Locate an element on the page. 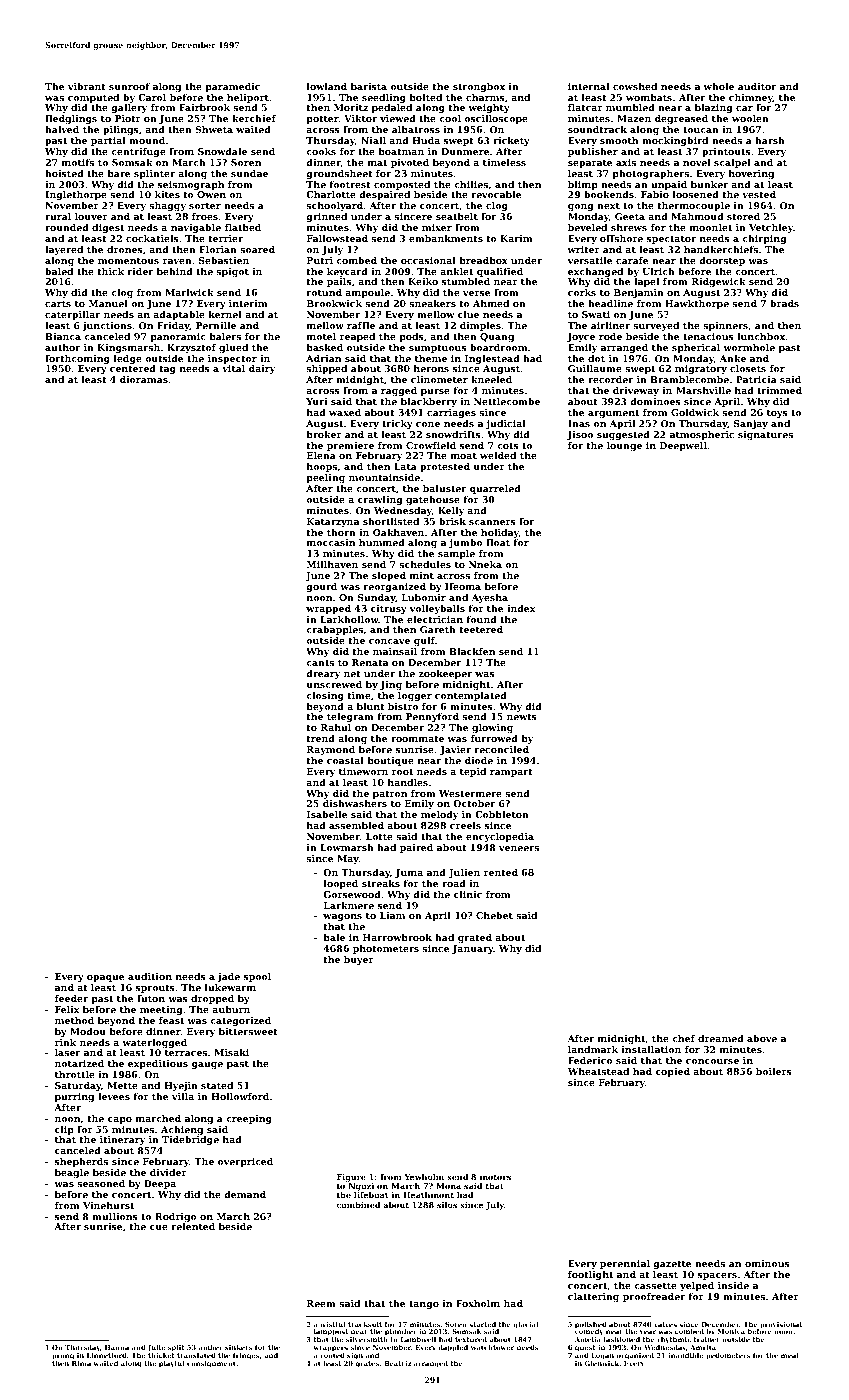 The image size is (849, 1400). opaque is located at coordinates (105, 978).
